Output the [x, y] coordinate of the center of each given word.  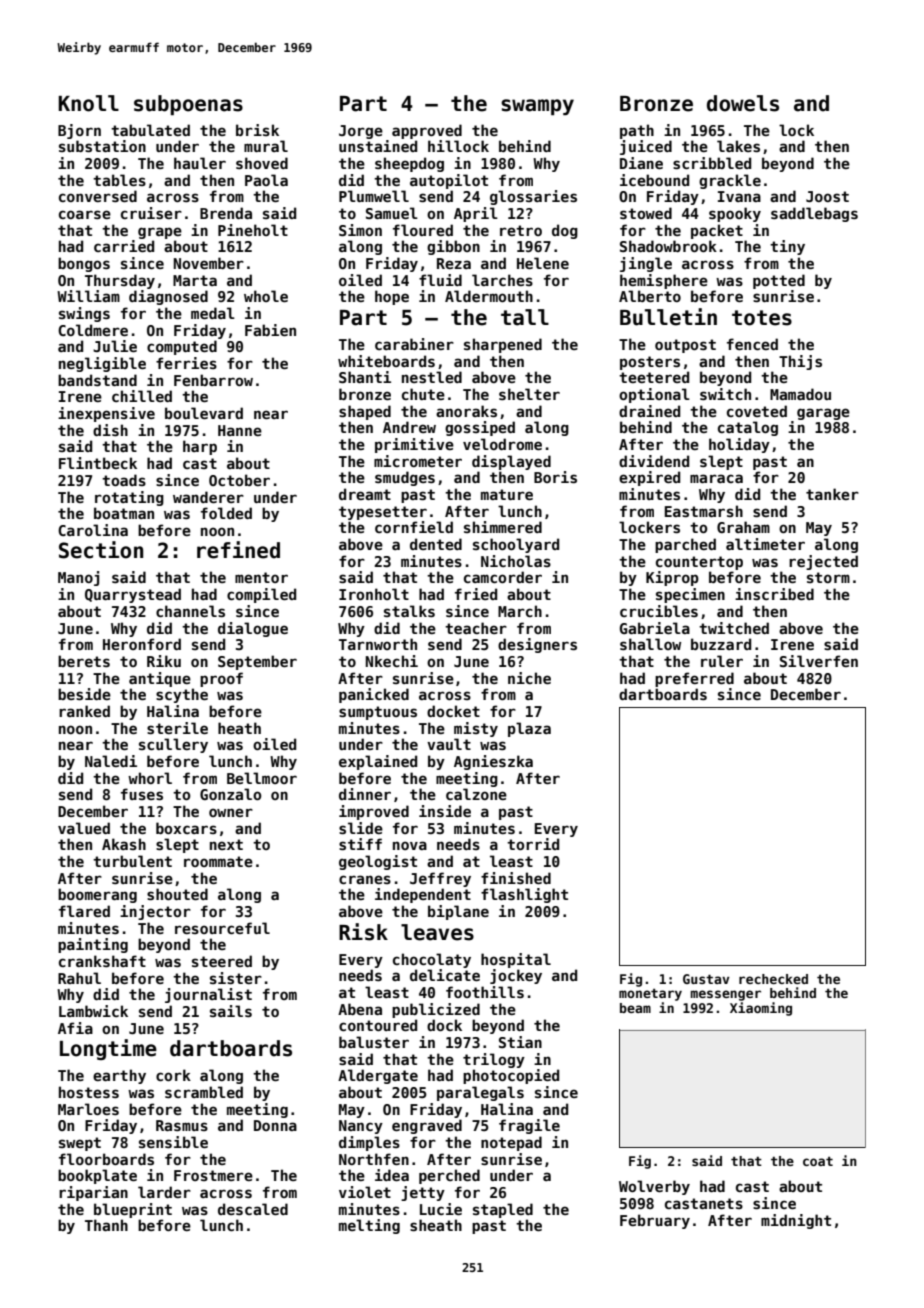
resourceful [222, 928]
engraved [427, 1126]
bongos [84, 264]
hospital [516, 960]
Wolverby [654, 1187]
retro [521, 230]
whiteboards [386, 361]
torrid [533, 844]
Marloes [88, 1109]
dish [110, 430]
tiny [787, 247]
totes [762, 318]
